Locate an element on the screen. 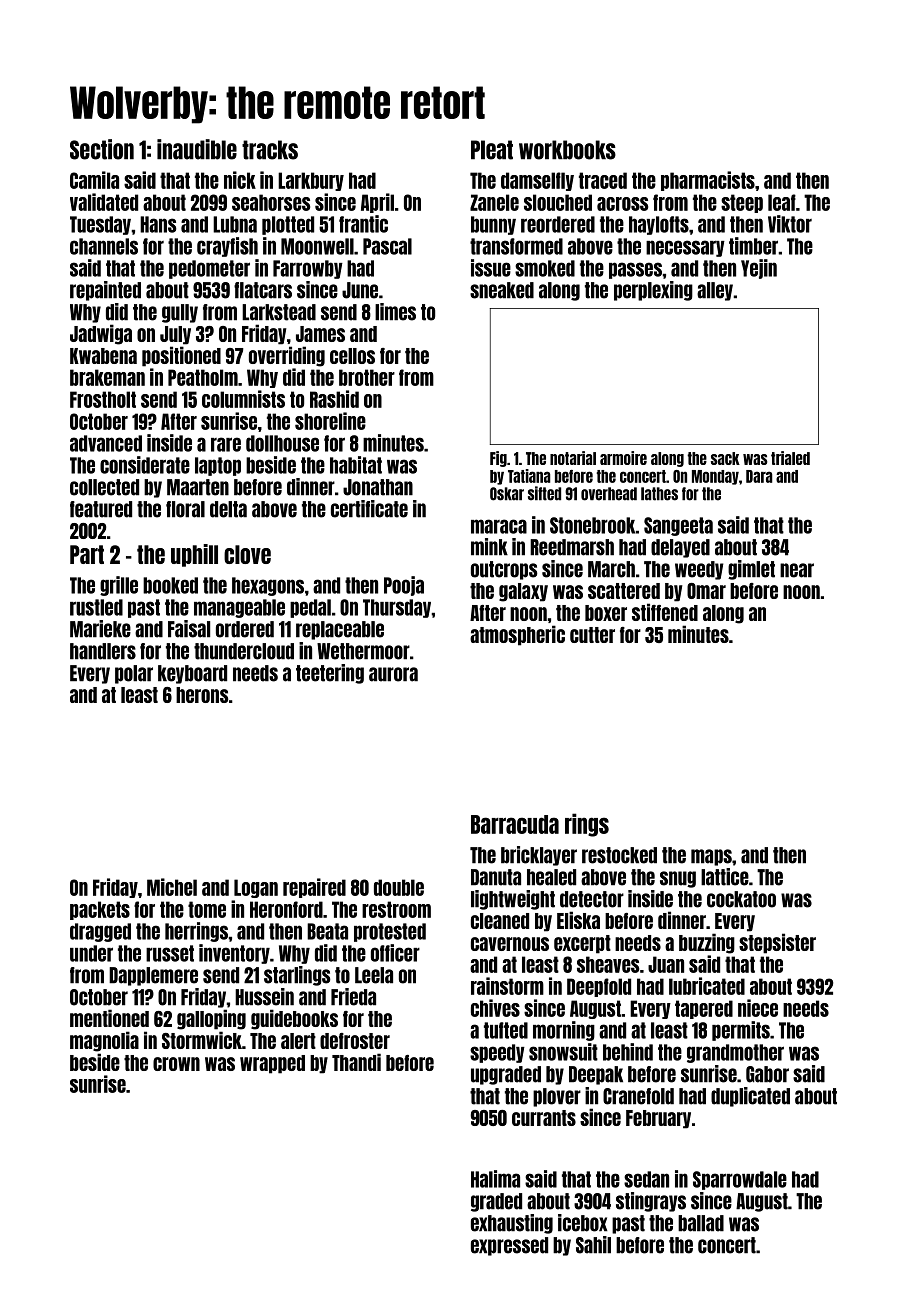 The height and width of the screenshot is (1316, 908). shoreline is located at coordinates (330, 421).
